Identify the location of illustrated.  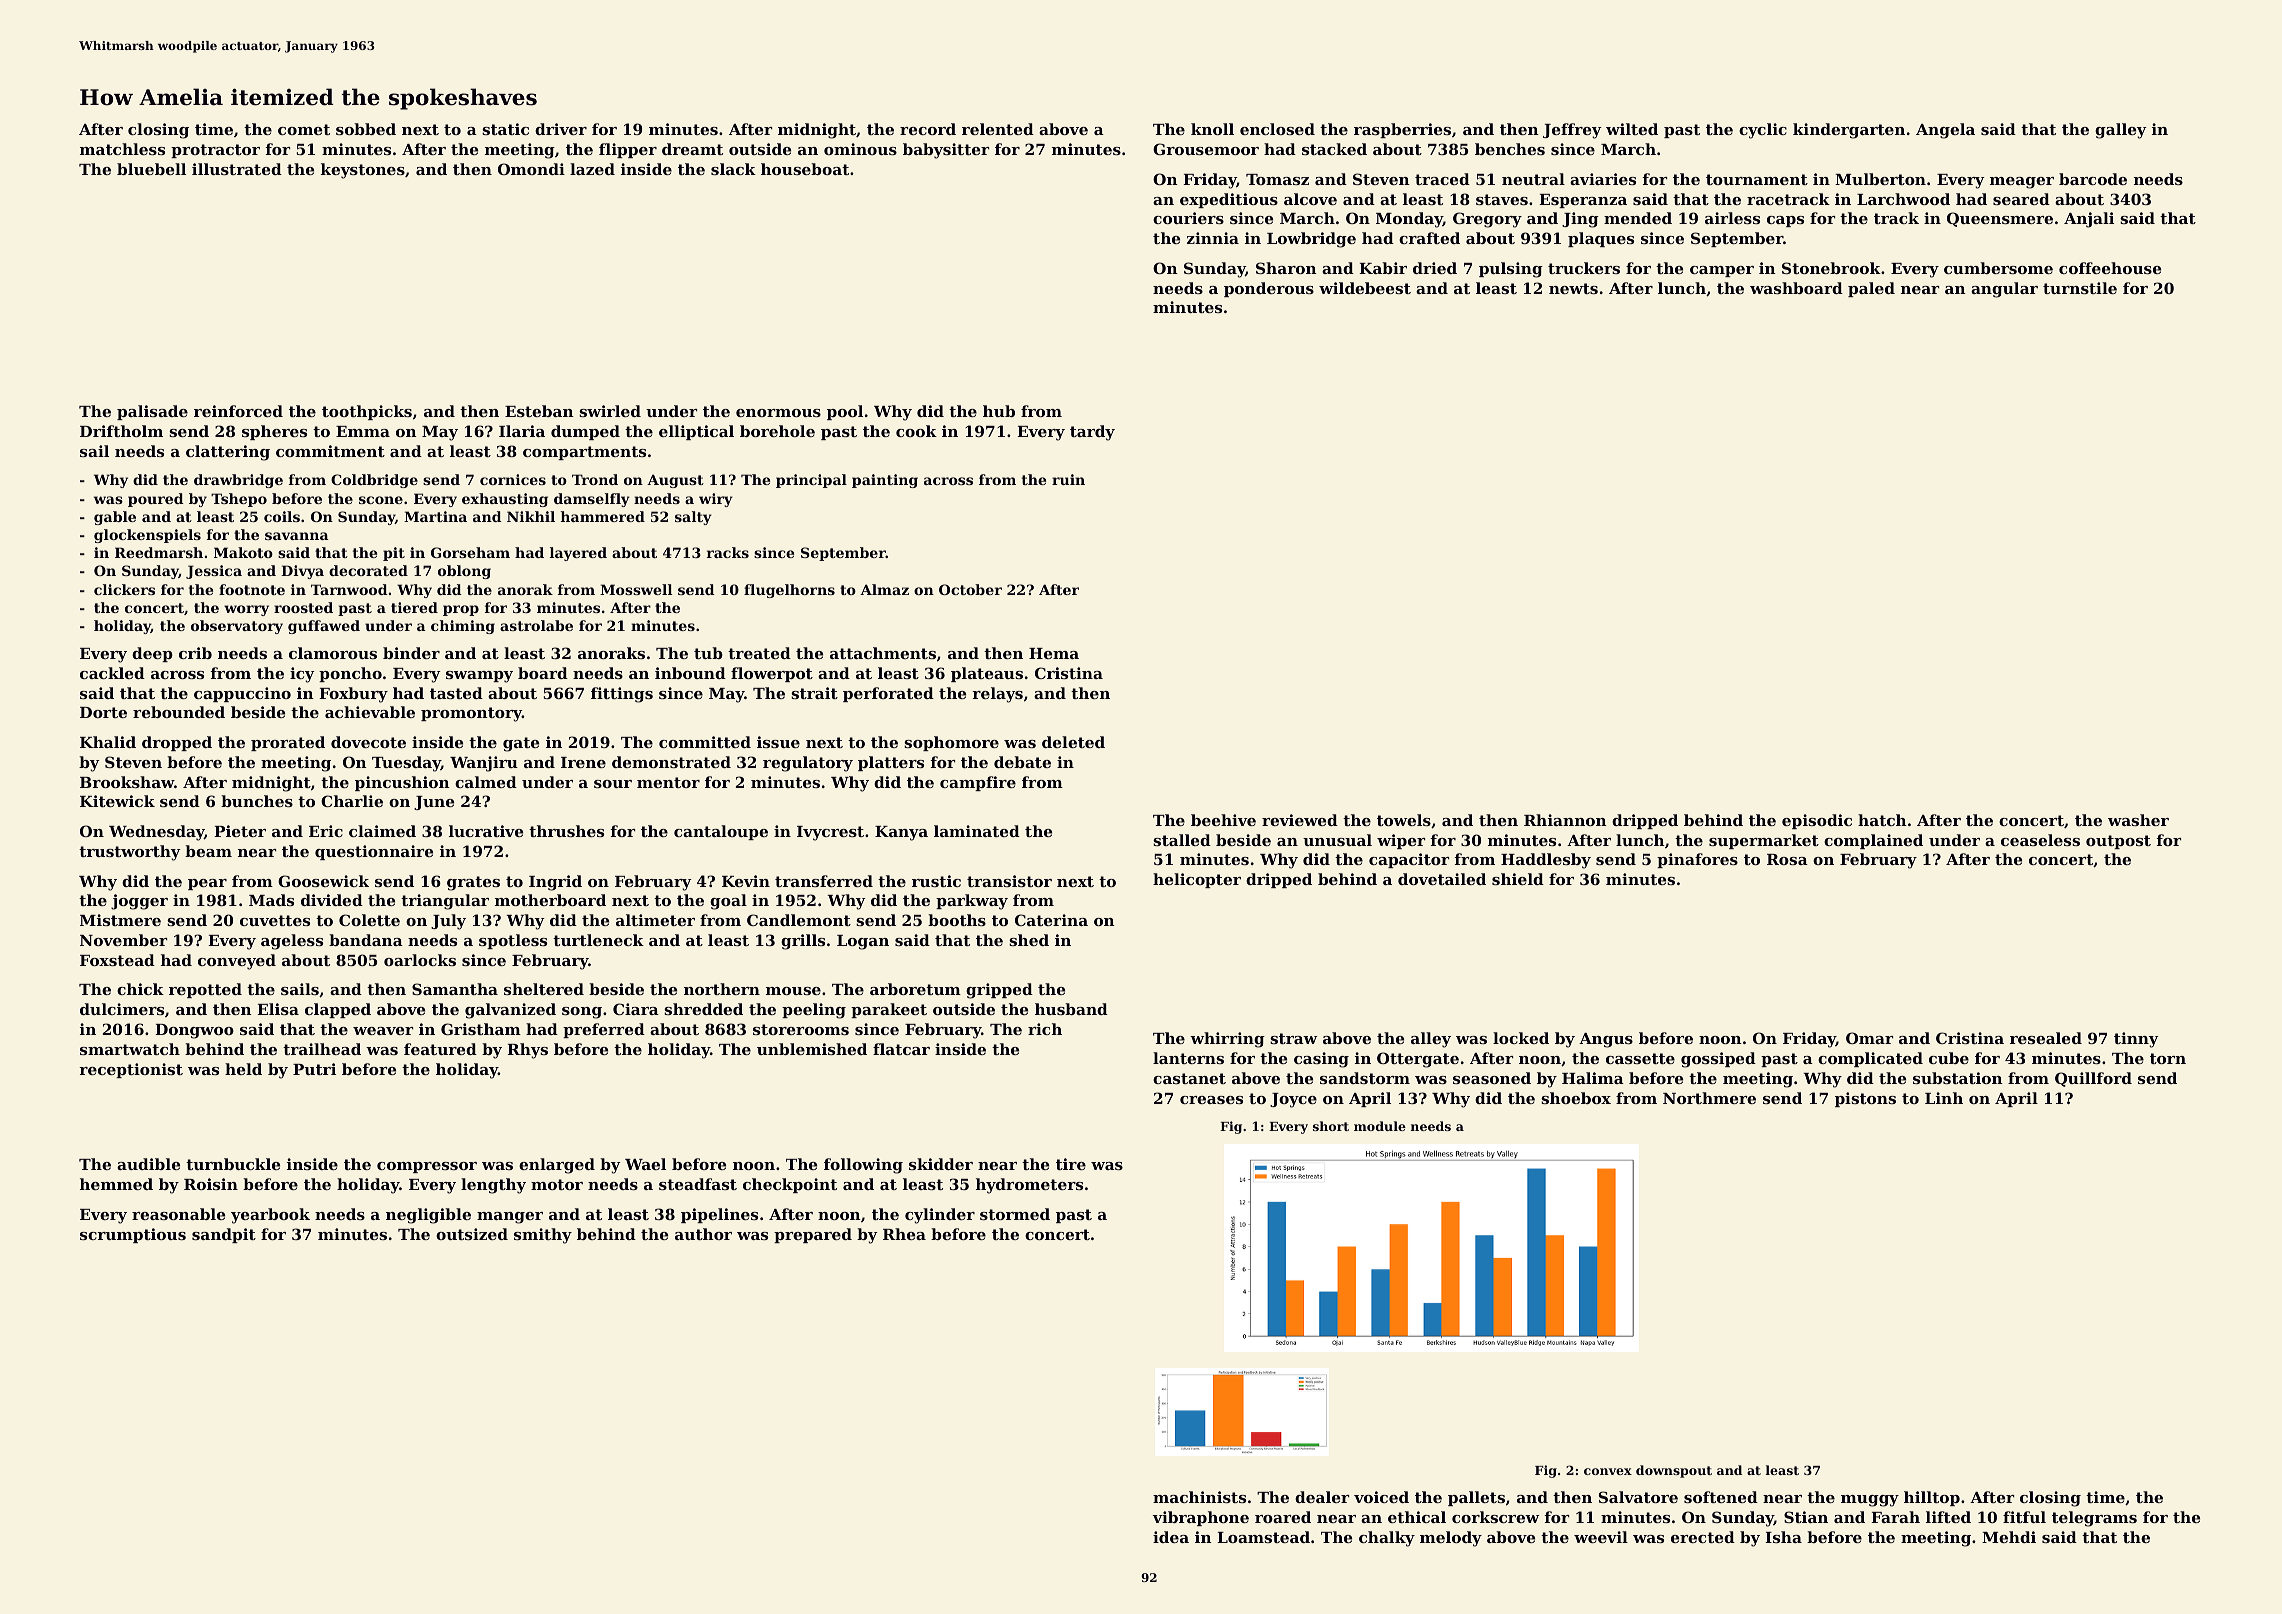
(237, 169).
